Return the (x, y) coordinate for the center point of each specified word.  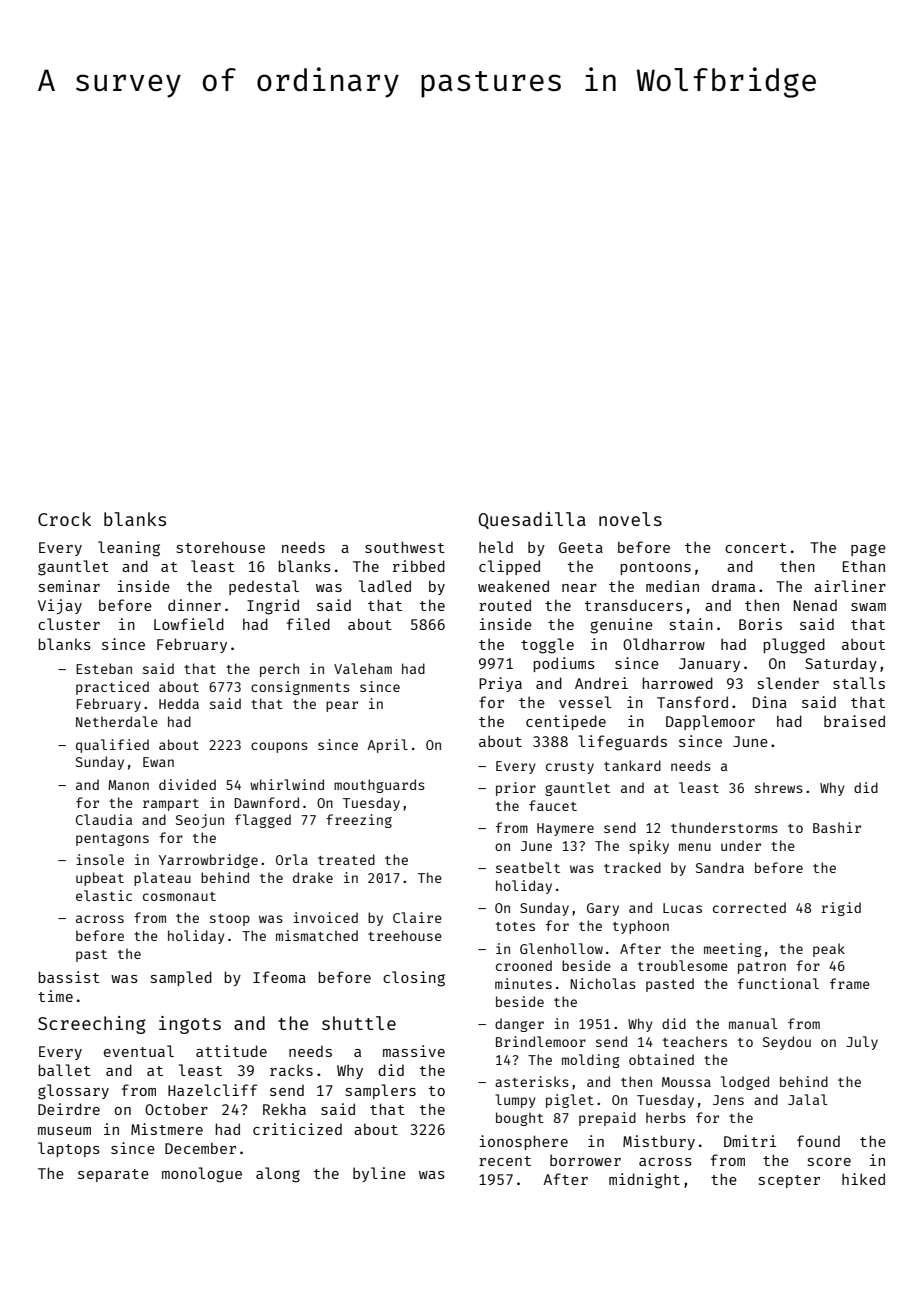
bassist (69, 977)
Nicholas (603, 983)
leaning (129, 549)
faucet (553, 805)
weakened (513, 586)
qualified (112, 746)
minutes (523, 983)
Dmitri (750, 1141)
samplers (381, 1091)
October (176, 1109)
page (868, 550)
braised (854, 721)
